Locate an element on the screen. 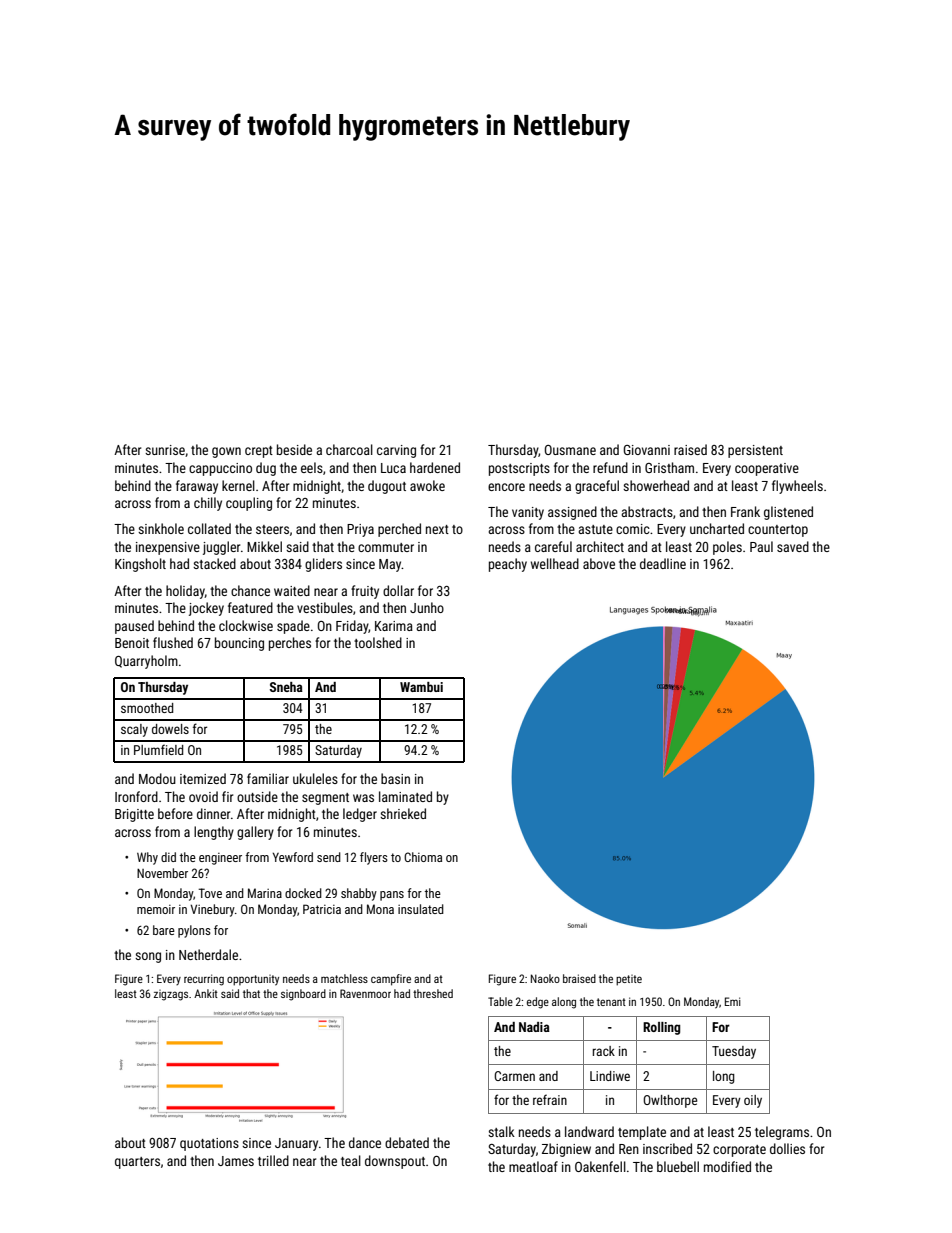  gown is located at coordinates (226, 452).
